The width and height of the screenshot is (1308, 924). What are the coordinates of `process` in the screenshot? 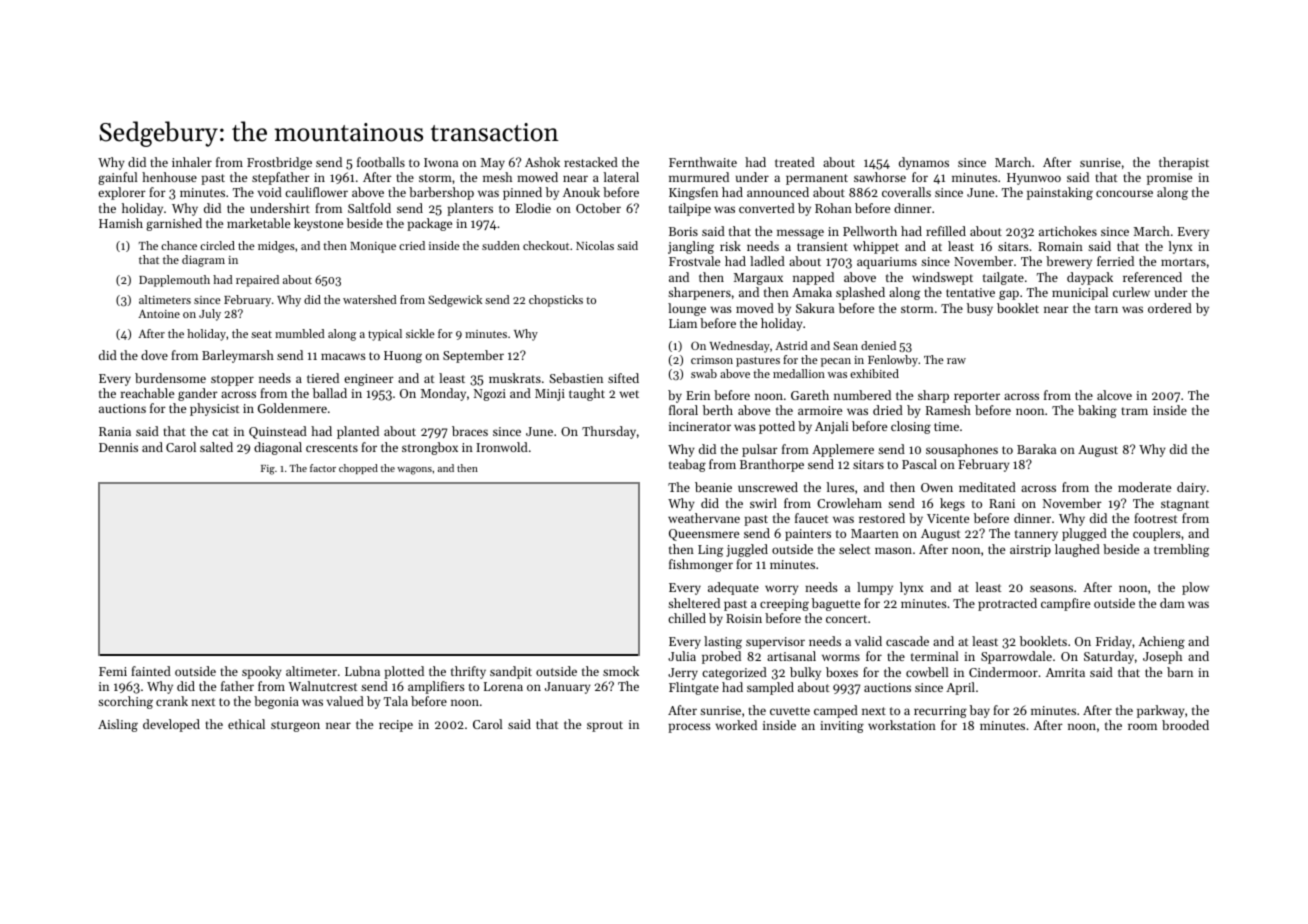 It's located at (689, 728).
